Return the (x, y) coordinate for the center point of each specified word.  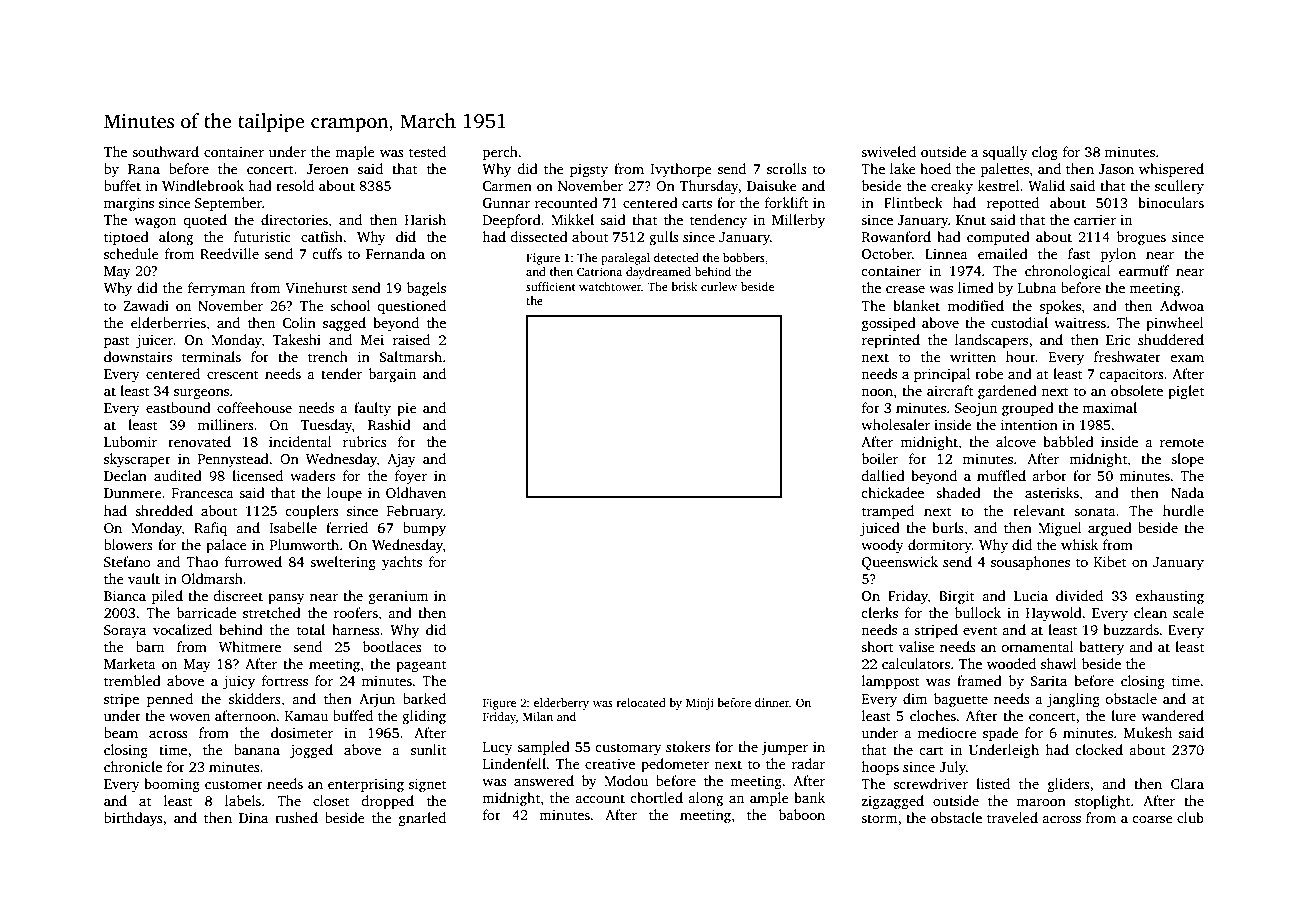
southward (165, 151)
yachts (402, 563)
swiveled (888, 151)
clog (1045, 153)
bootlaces (392, 646)
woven (189, 717)
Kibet (1110, 561)
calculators (916, 663)
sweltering (343, 563)
